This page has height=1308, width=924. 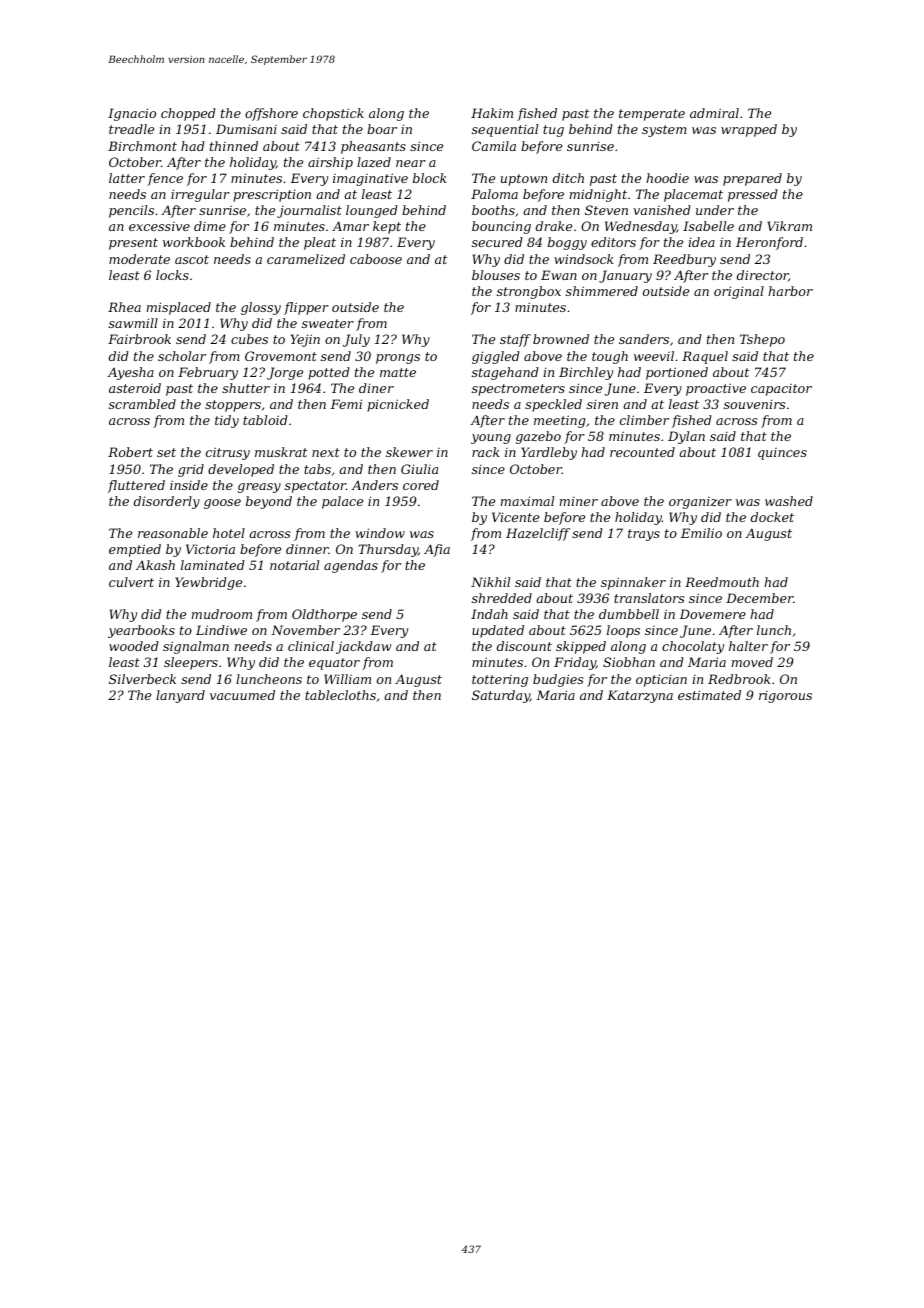 I want to click on admiral, so click(x=714, y=113).
